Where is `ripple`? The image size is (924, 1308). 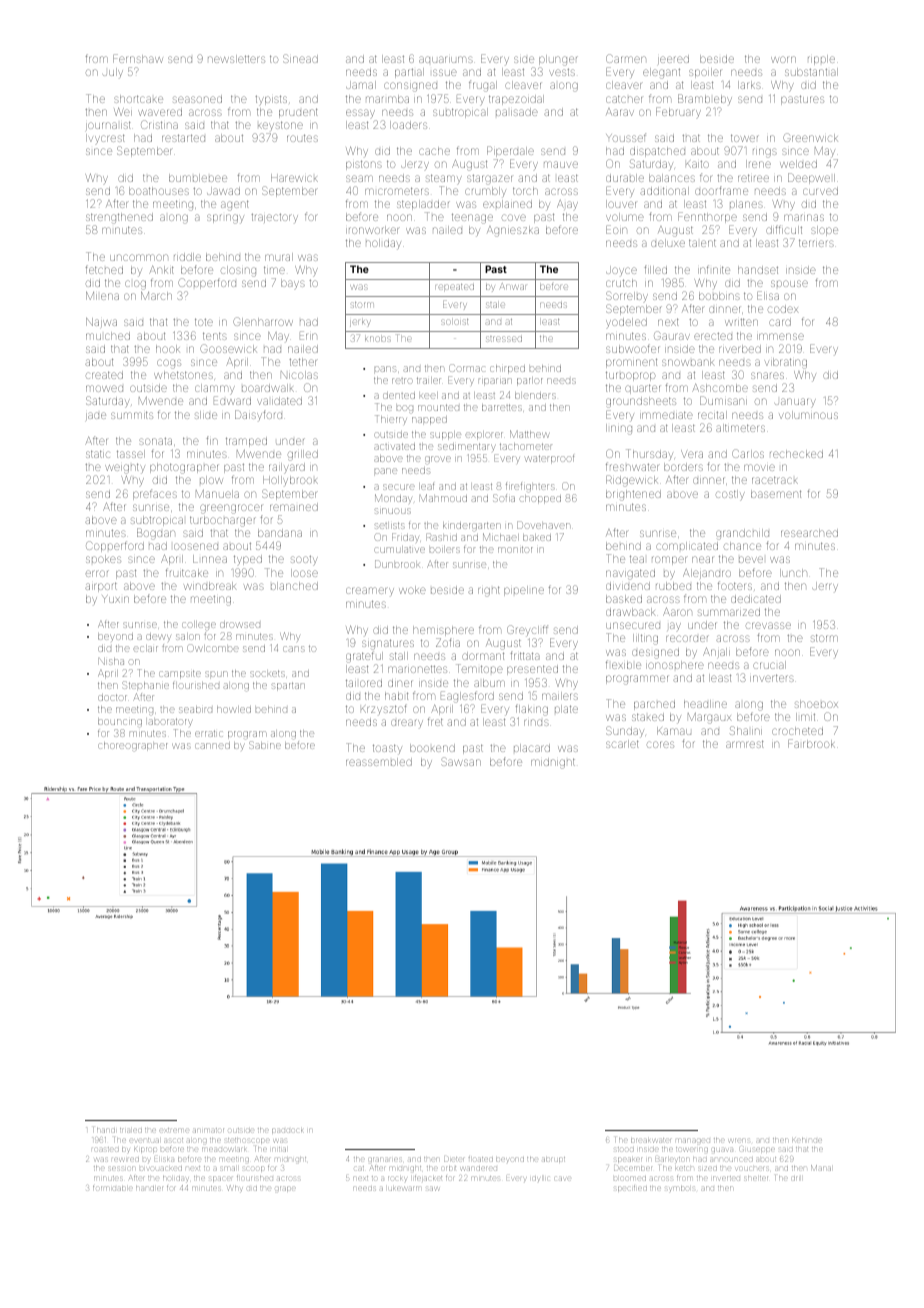 ripple is located at coordinates (821, 60).
